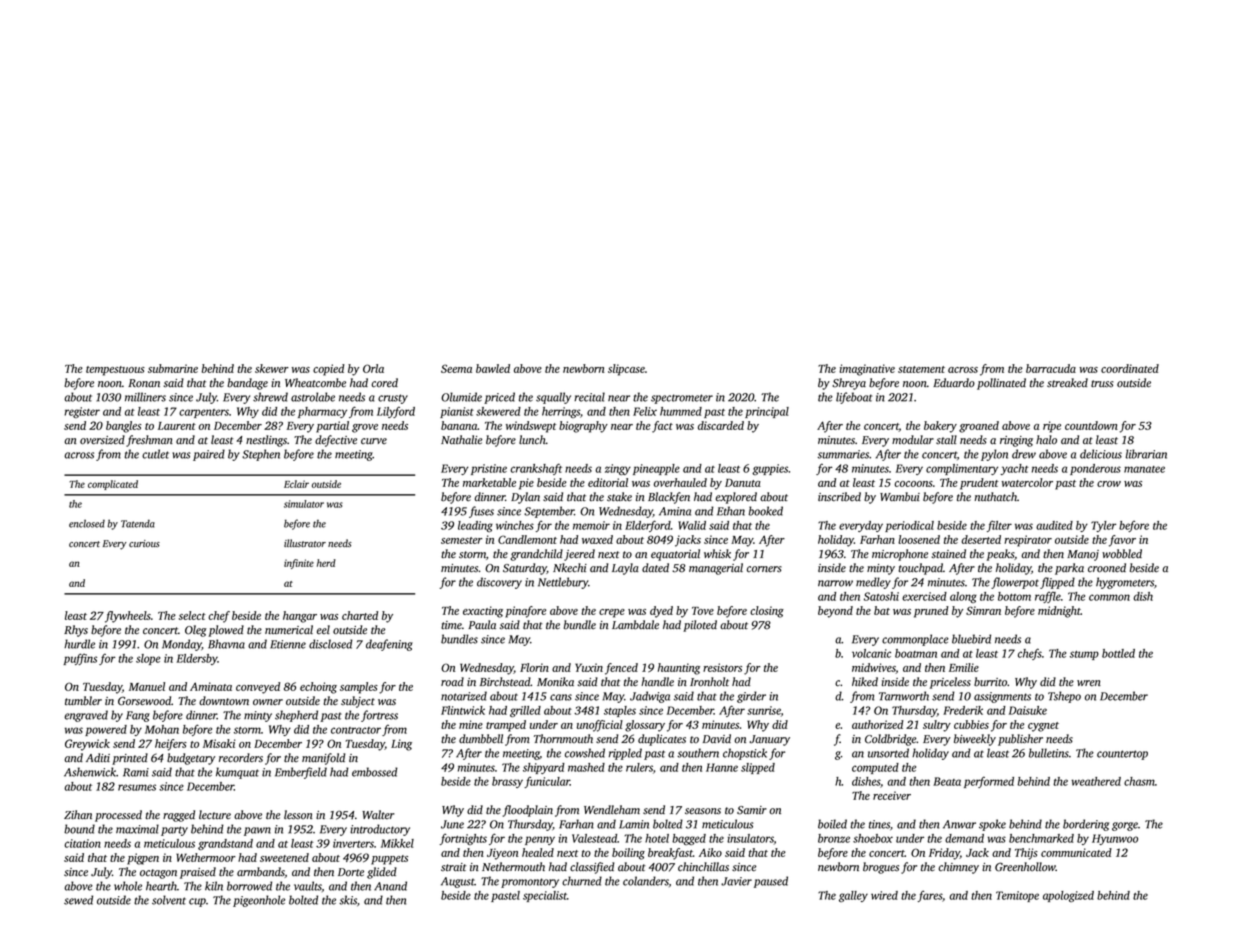 Image resolution: width=1233 pixels, height=952 pixels. Describe the element at coordinates (506, 726) in the page. I see `tramped` at that location.
